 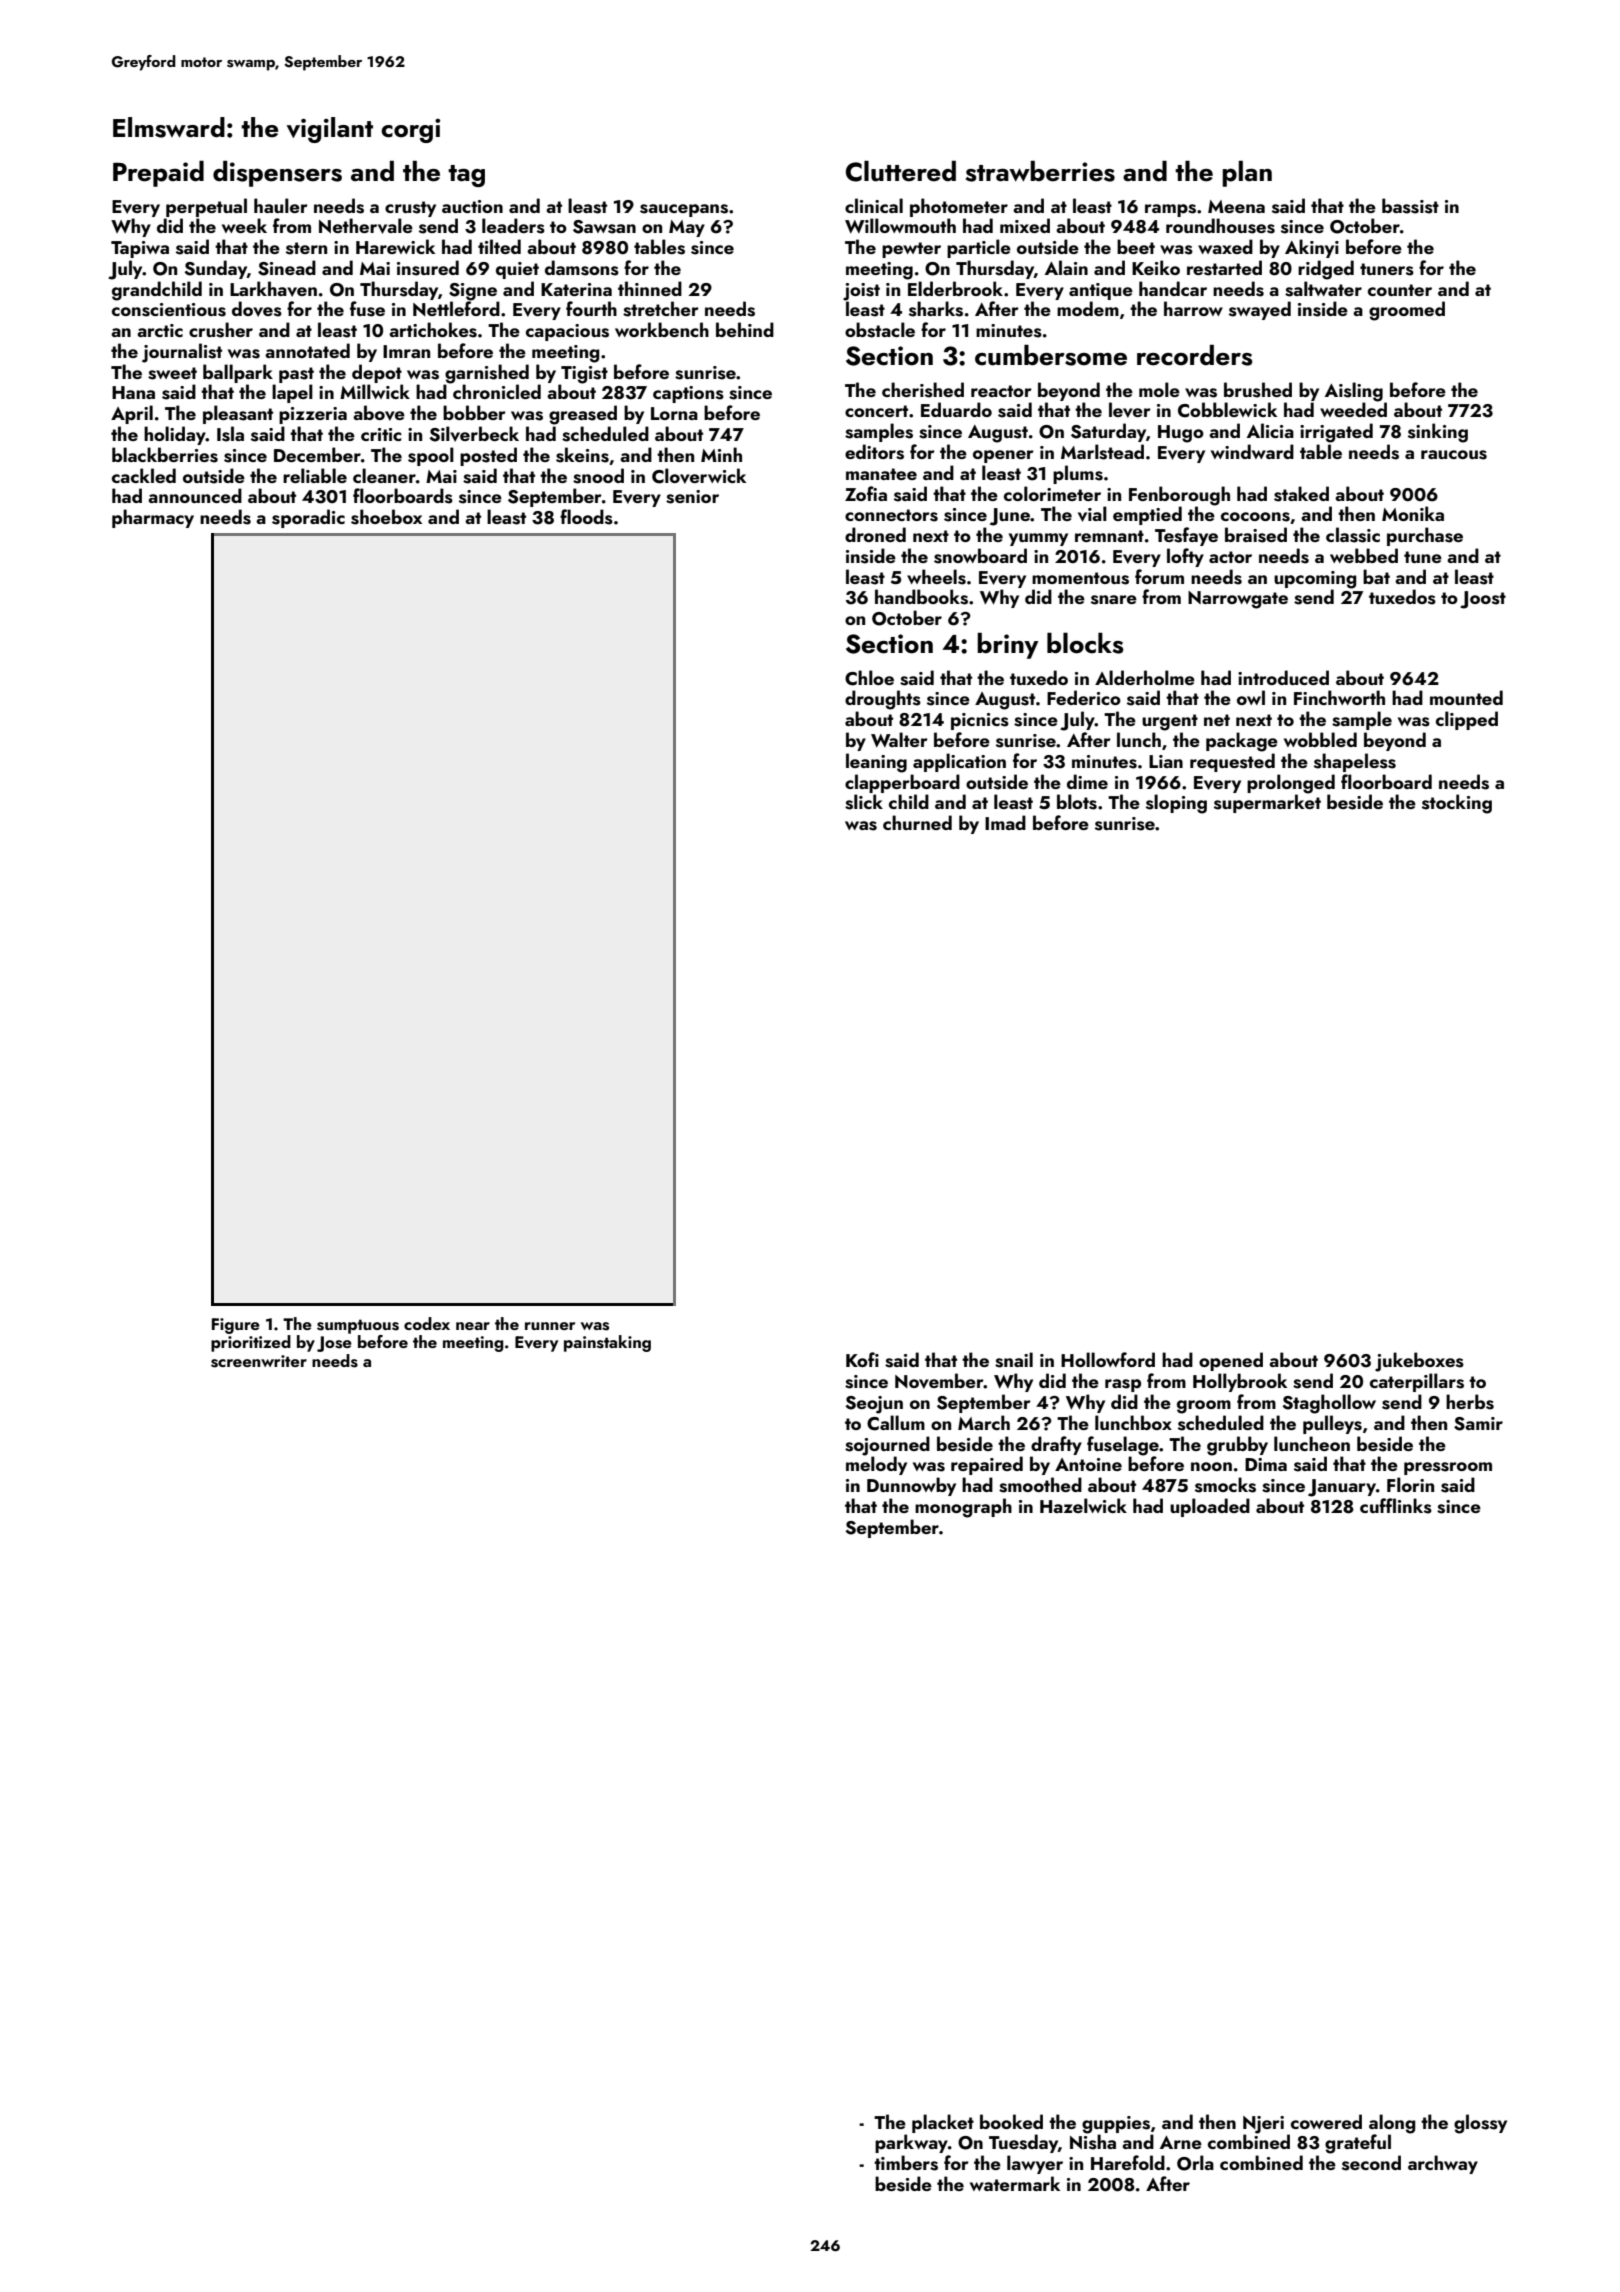 I want to click on droned, so click(x=875, y=534).
